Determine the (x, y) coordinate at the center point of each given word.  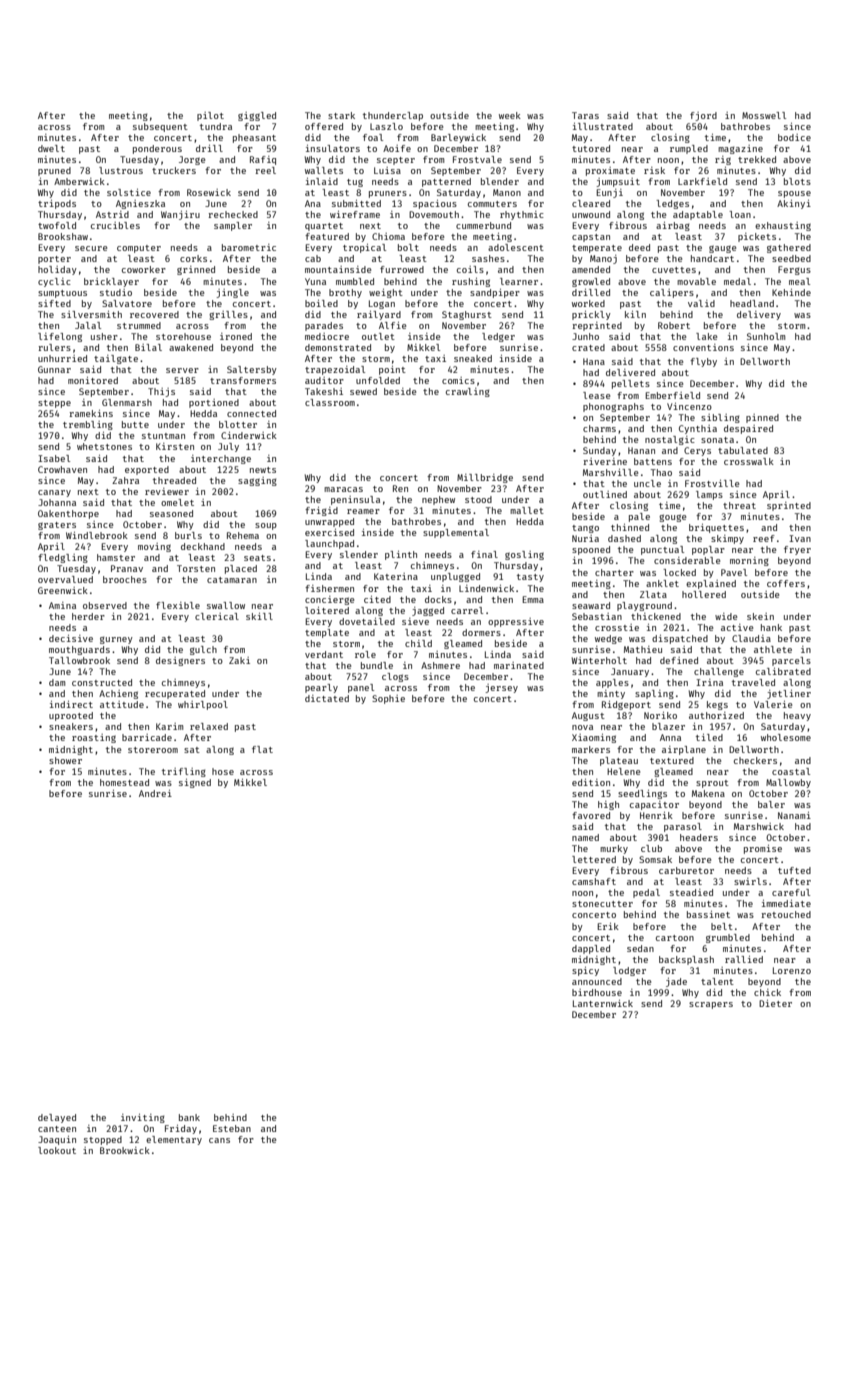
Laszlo (386, 126)
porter (54, 260)
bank (189, 1117)
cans (219, 1140)
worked (588, 303)
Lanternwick (603, 1003)
